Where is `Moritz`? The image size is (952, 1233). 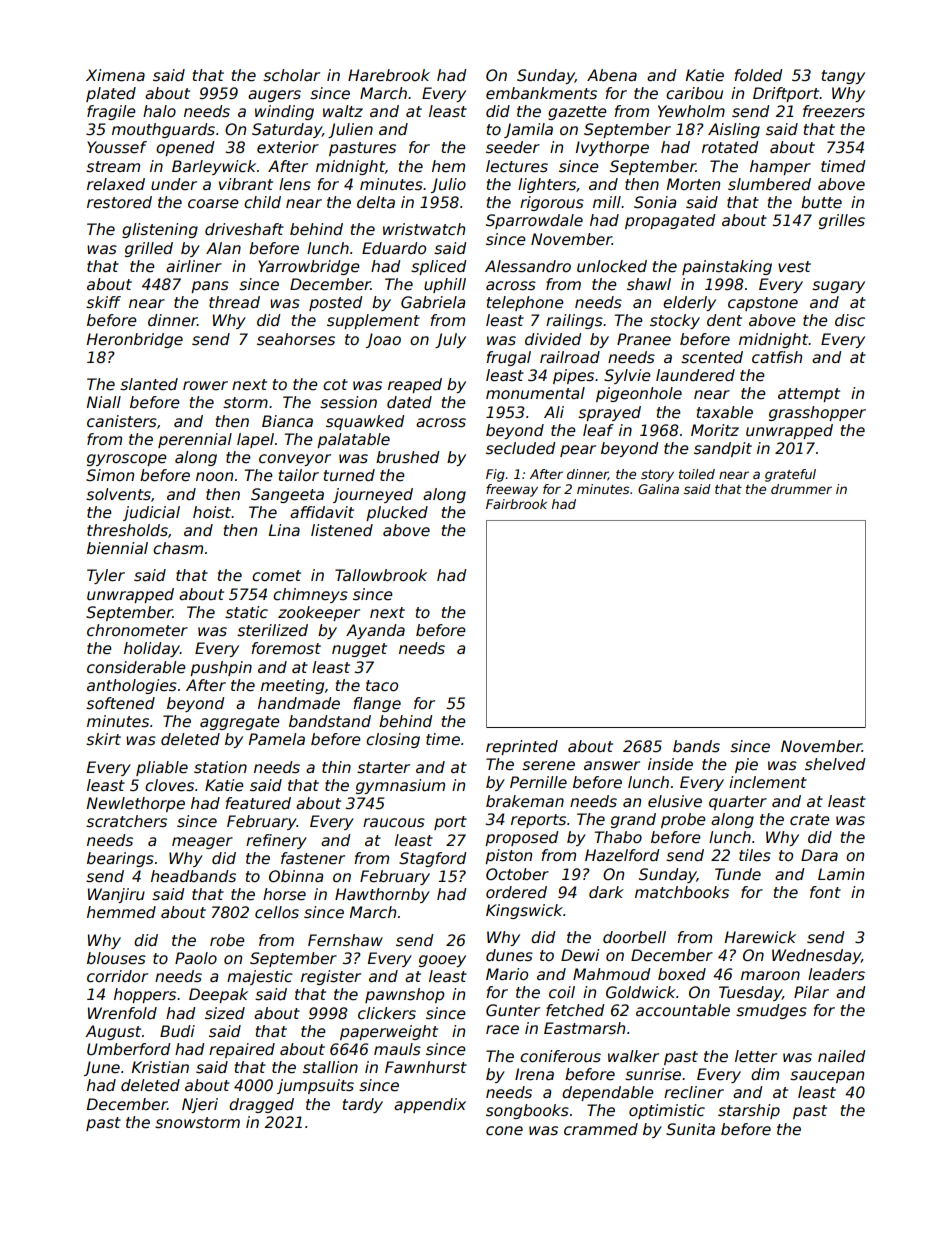
Moritz is located at coordinates (715, 430).
